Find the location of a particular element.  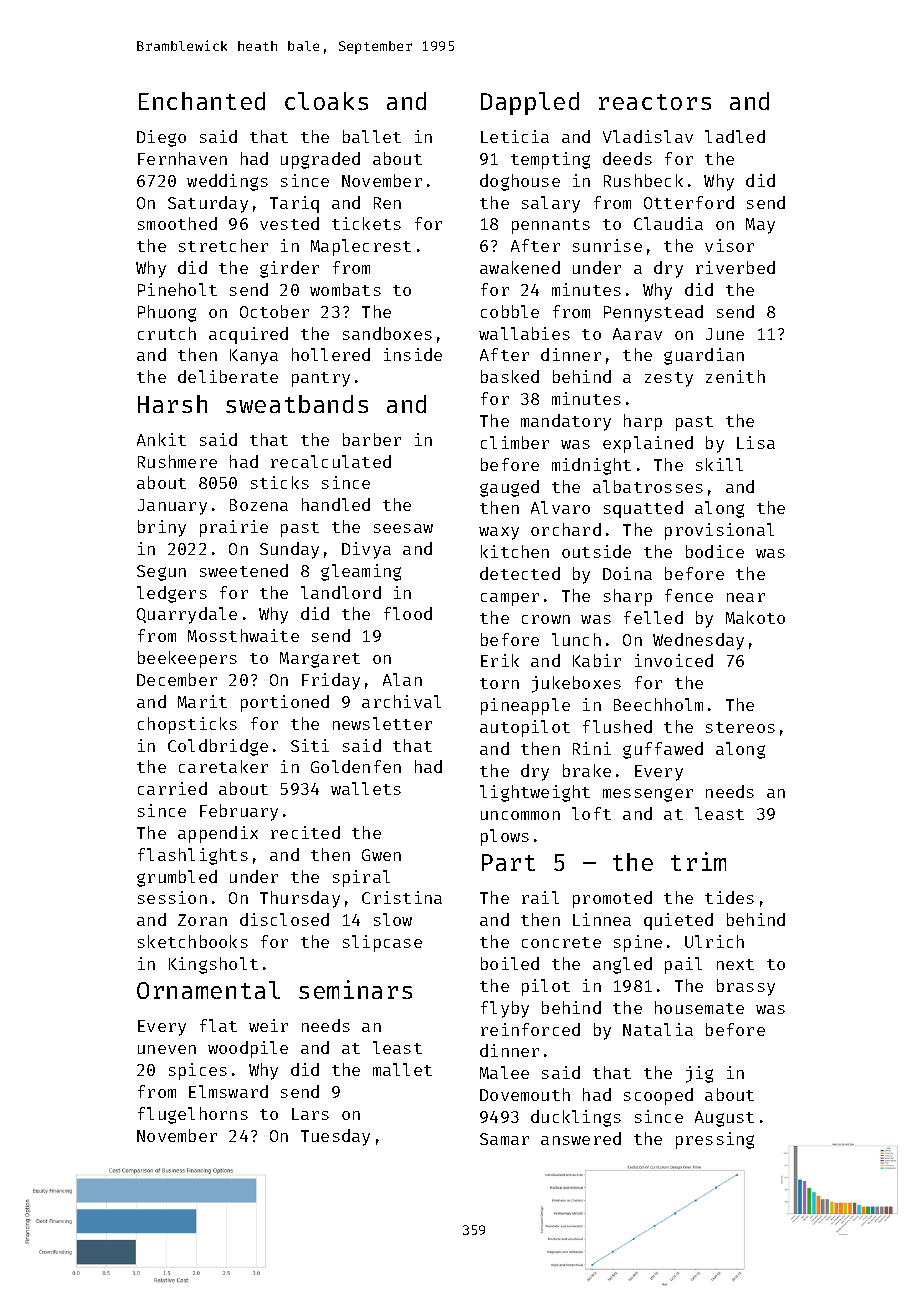

Dappled is located at coordinates (530, 103).
